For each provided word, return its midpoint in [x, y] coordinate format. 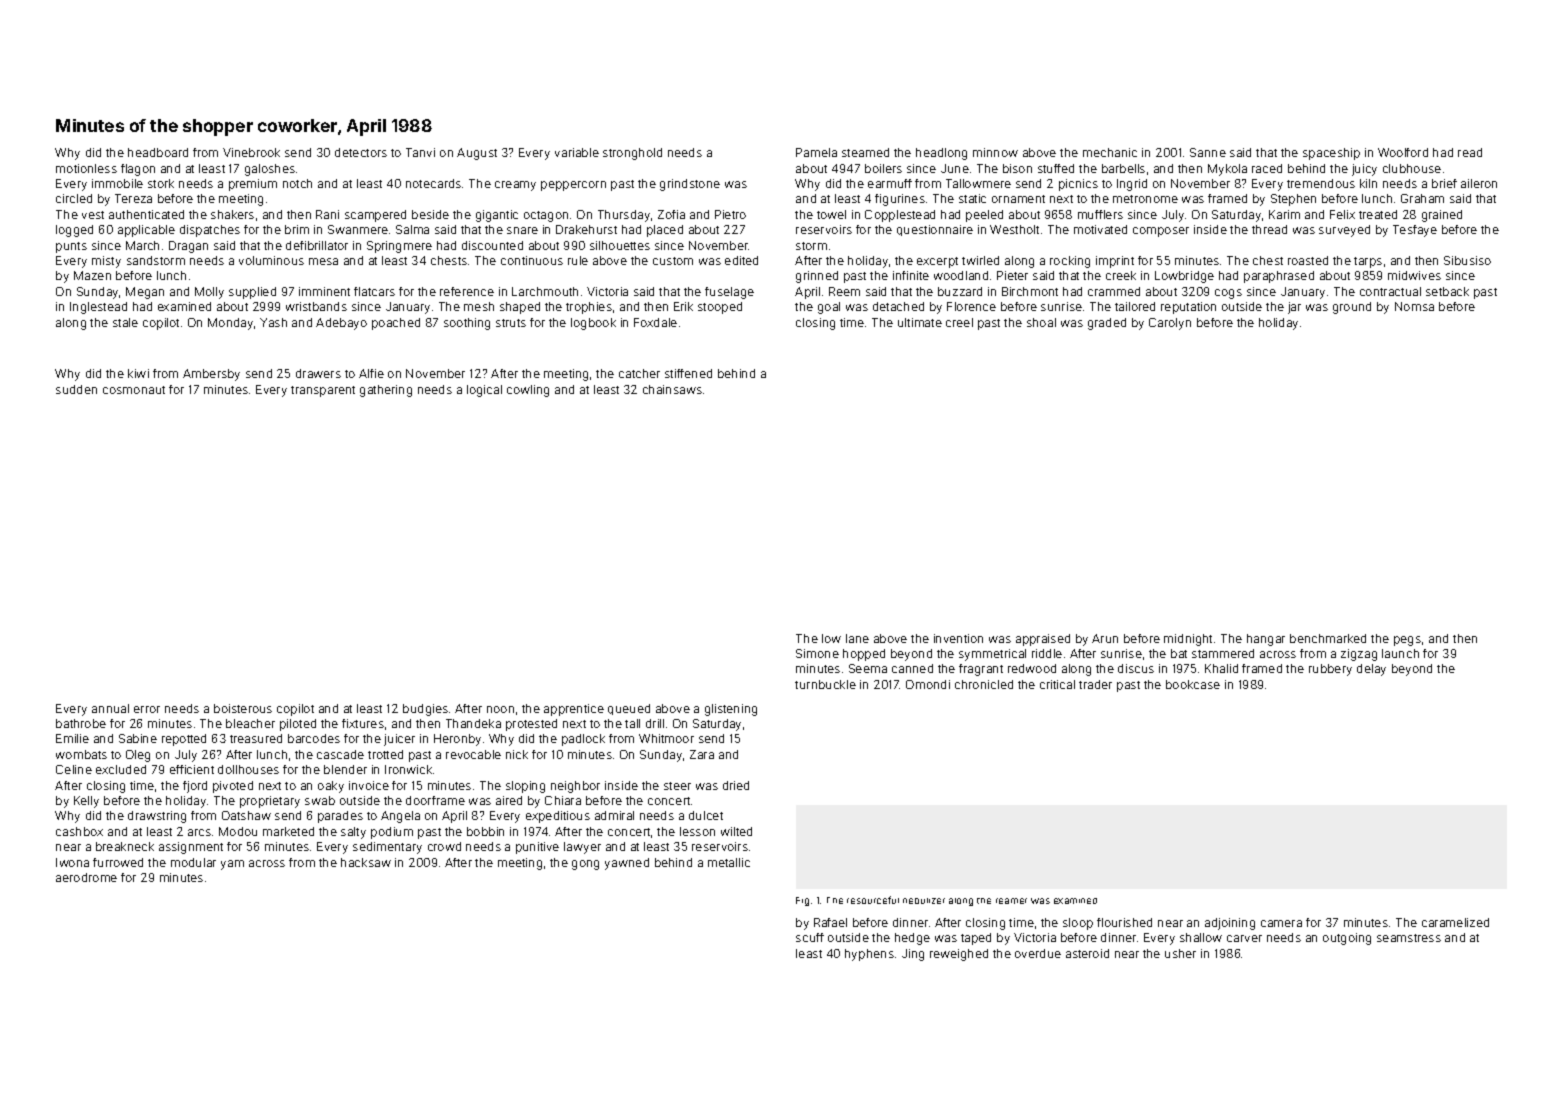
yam [232, 865]
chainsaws [672, 389]
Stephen [1293, 200]
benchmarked [1328, 638]
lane [857, 638]
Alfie [371, 373]
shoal [1041, 322]
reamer [1011, 901]
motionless [86, 168]
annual [110, 708]
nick [517, 754]
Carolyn [1170, 324]
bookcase [1193, 684]
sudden [76, 389]
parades [340, 817]
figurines [900, 200]
